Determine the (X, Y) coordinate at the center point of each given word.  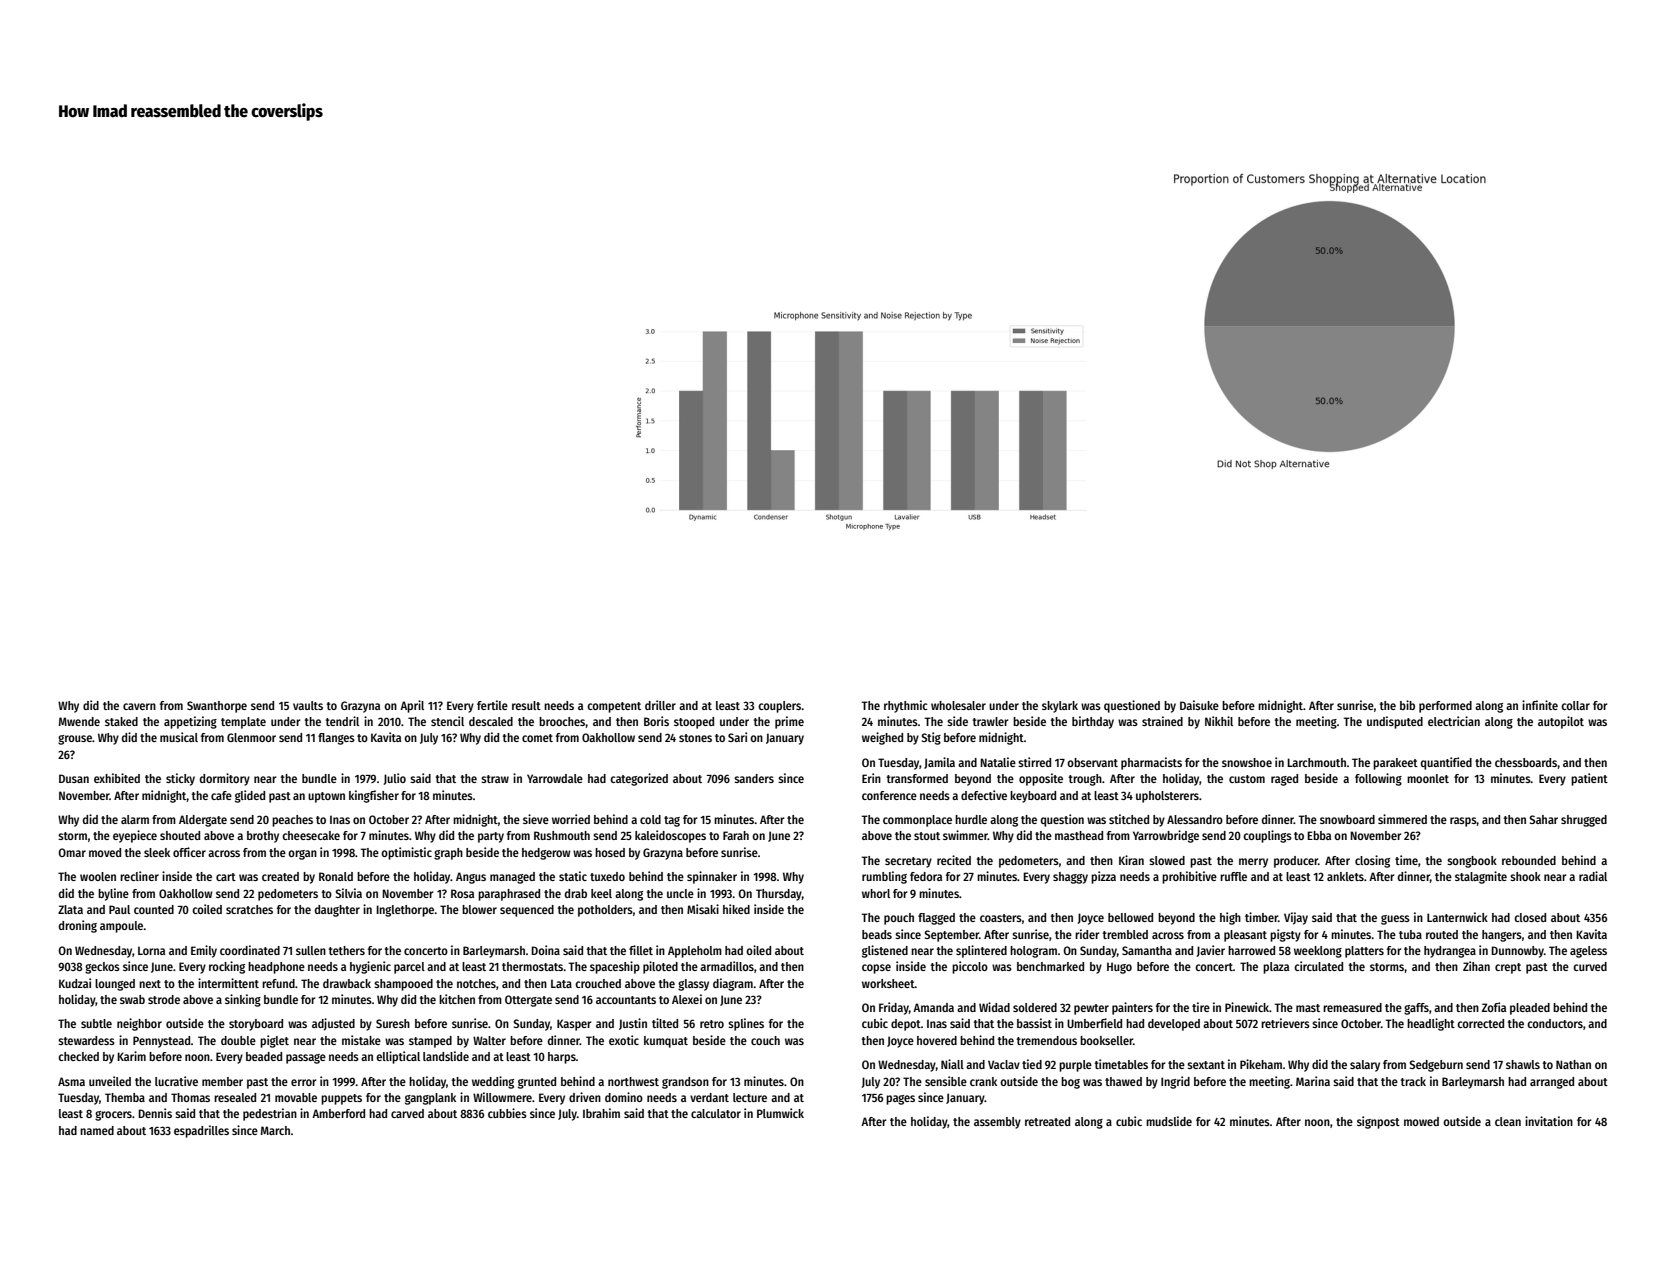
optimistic (406, 853)
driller (660, 705)
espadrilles (201, 1131)
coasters (1001, 918)
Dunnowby (1517, 952)
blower (479, 909)
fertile (492, 705)
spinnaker (712, 877)
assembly (997, 1123)
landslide (446, 1056)
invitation (1549, 1121)
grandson (685, 1083)
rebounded (1529, 860)
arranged (1552, 1083)
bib (1407, 705)
